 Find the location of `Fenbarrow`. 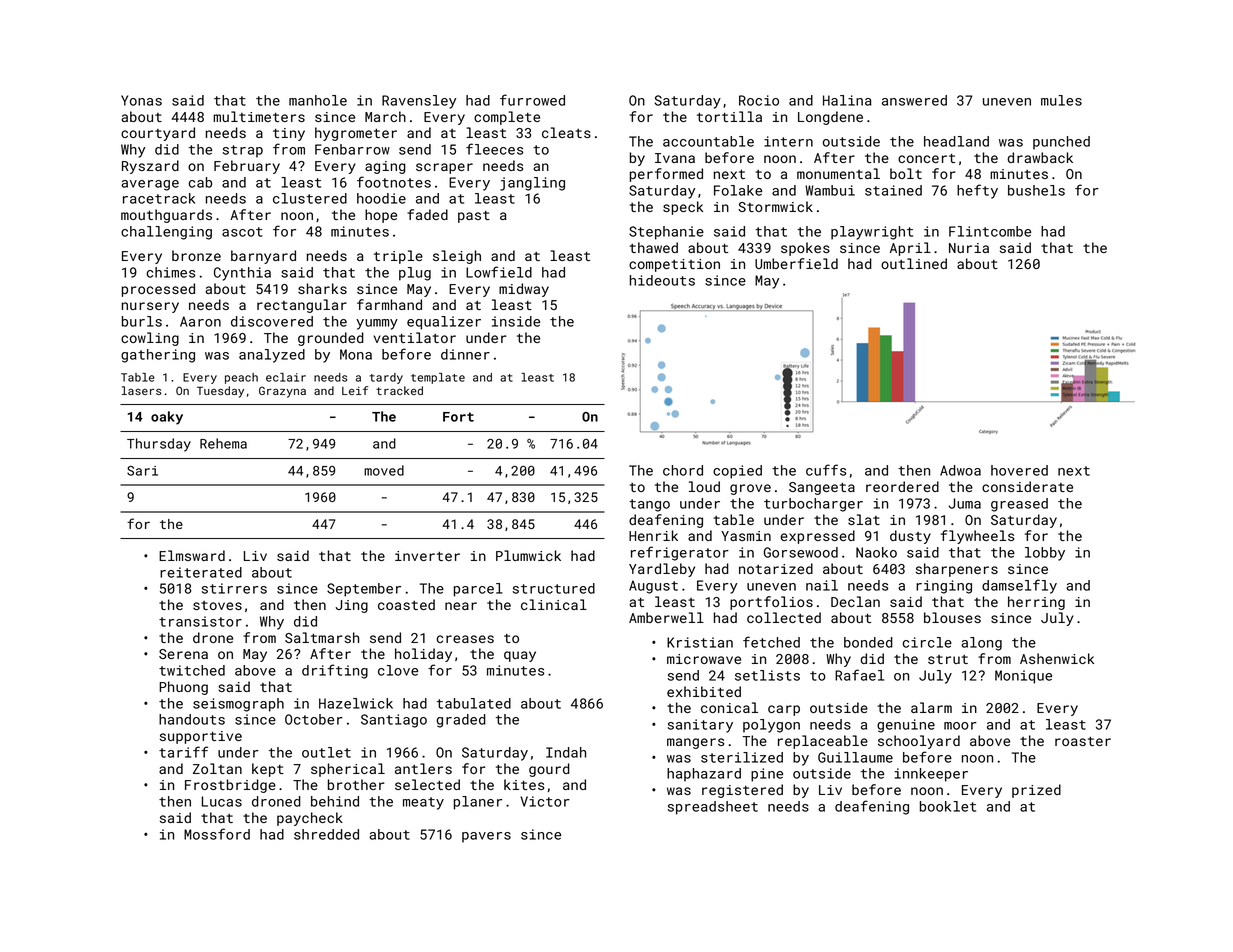

Fenbarrow is located at coordinates (352, 149).
